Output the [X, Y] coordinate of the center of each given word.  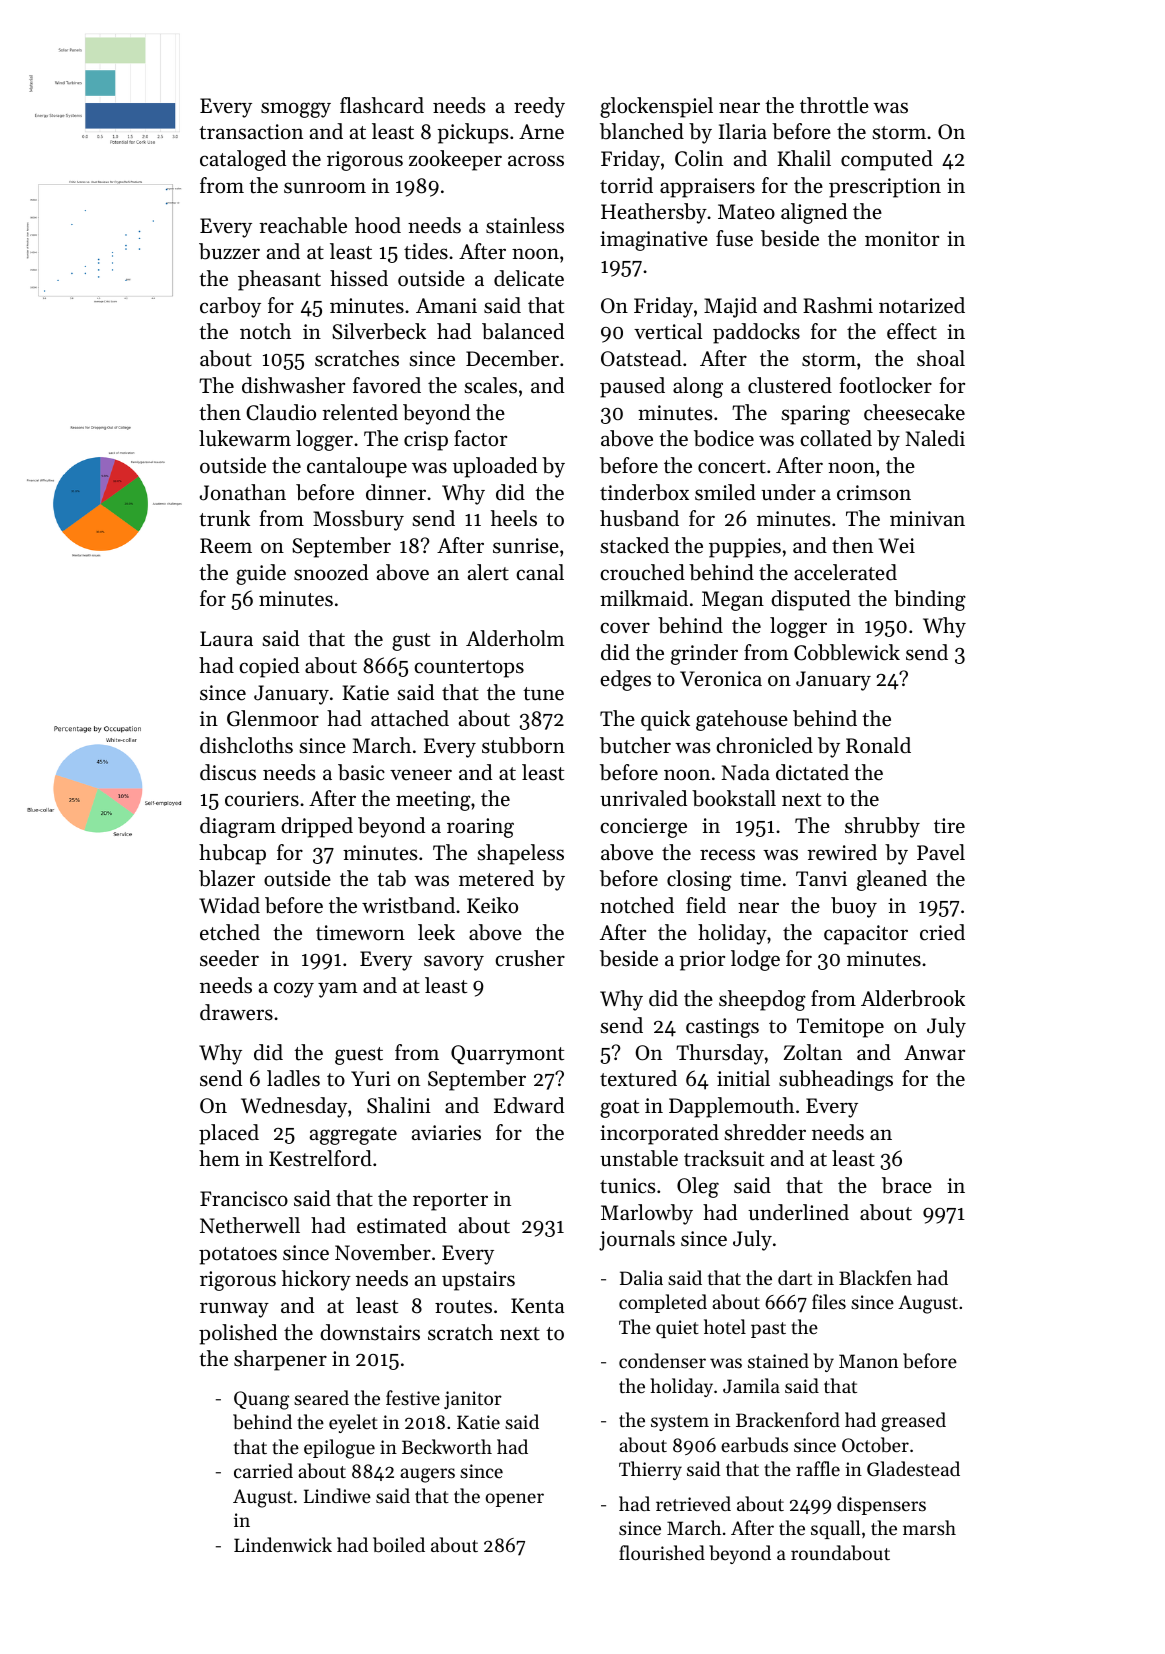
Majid [730, 307]
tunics [627, 1186]
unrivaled [643, 798]
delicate [529, 278]
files [829, 1301]
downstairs [370, 1332]
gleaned [892, 880]
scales [490, 385]
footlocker [885, 385]
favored [387, 385]
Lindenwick [283, 1544]
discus [228, 772]
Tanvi [821, 878]
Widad [229, 905]
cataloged [243, 160]
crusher [530, 958]
